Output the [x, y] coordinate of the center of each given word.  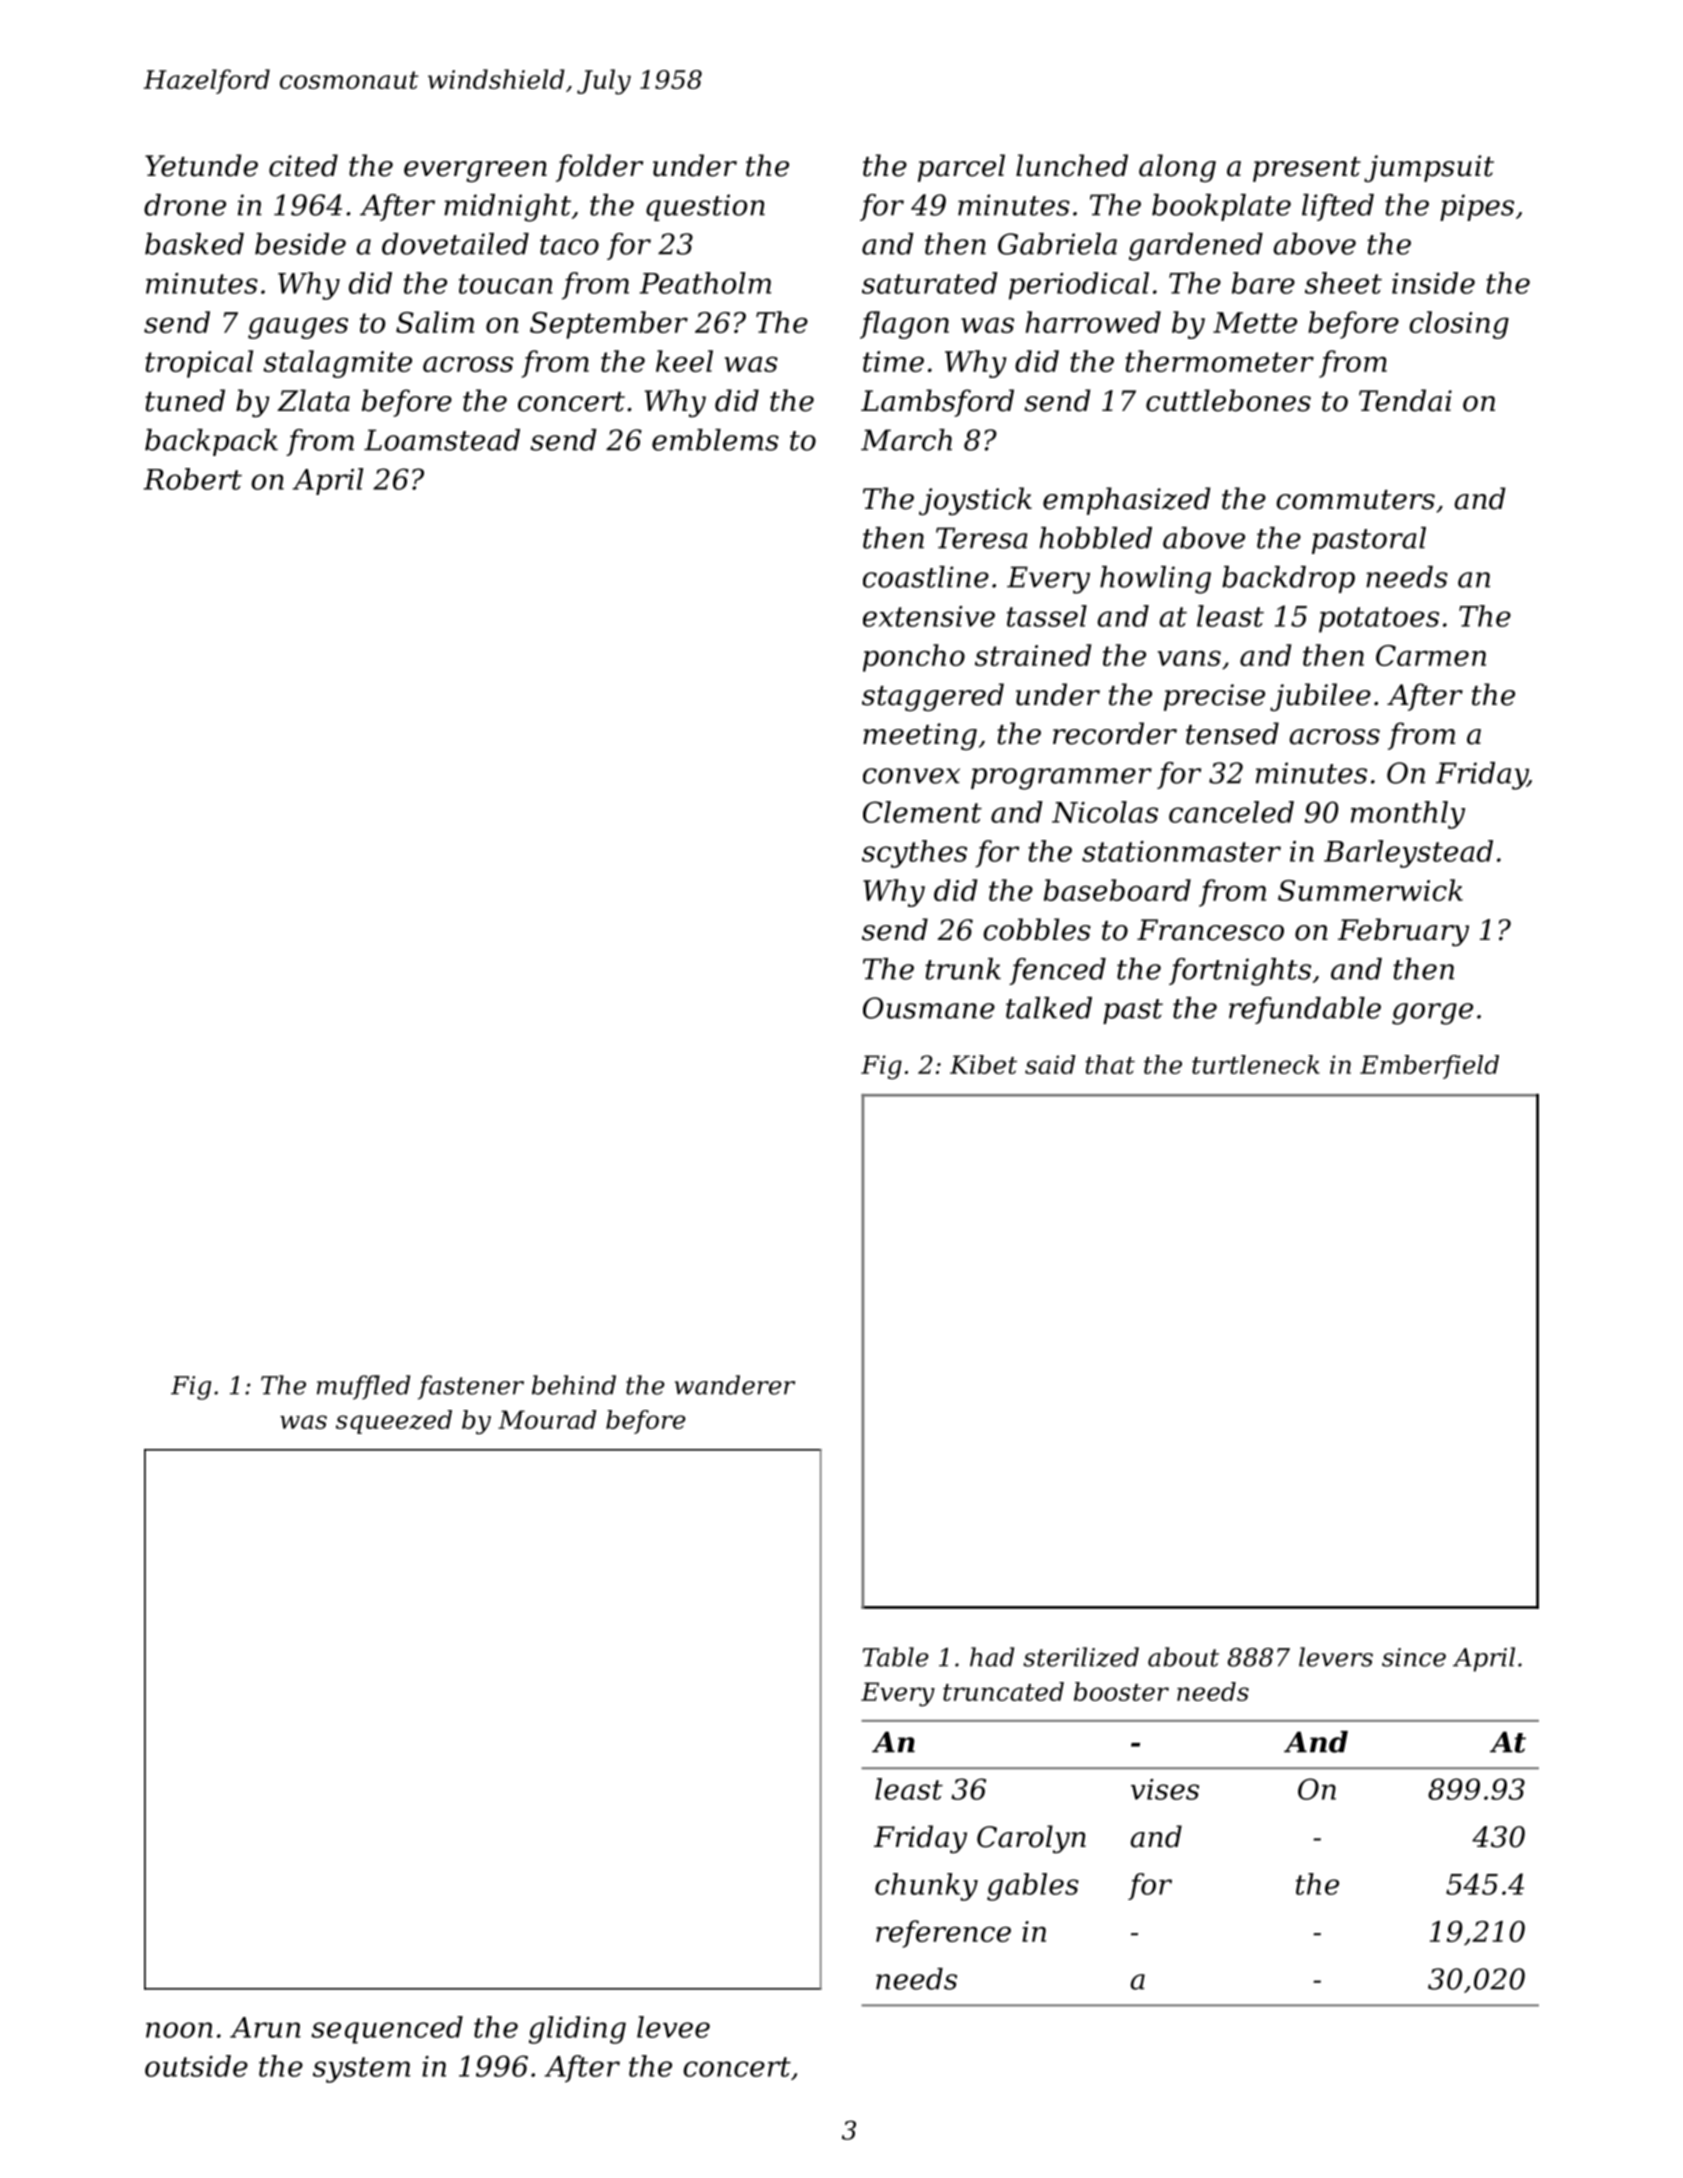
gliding [577, 2030]
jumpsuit [1429, 168]
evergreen [475, 172]
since [1414, 1657]
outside [196, 2066]
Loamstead [442, 440]
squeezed [394, 1422]
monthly [1408, 815]
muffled [363, 1387]
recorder [1115, 733]
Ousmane [929, 1008]
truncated [1003, 1691]
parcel [961, 168]
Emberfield [1429, 1067]
